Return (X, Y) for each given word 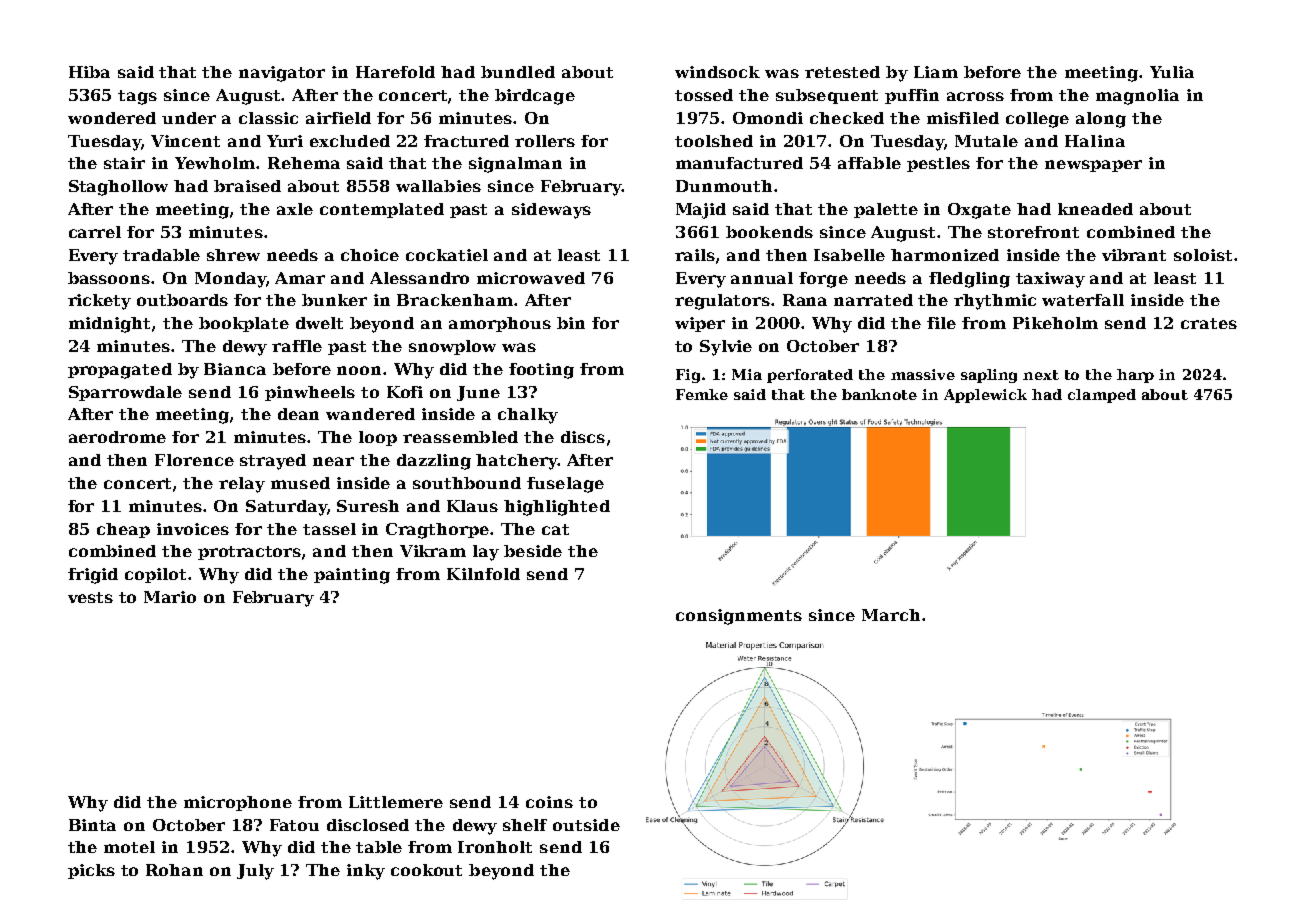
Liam (936, 72)
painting (352, 576)
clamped (1102, 396)
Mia (747, 374)
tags (137, 97)
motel (129, 847)
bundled (518, 72)
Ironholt (495, 847)
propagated (120, 371)
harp (1135, 376)
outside (586, 825)
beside (533, 551)
